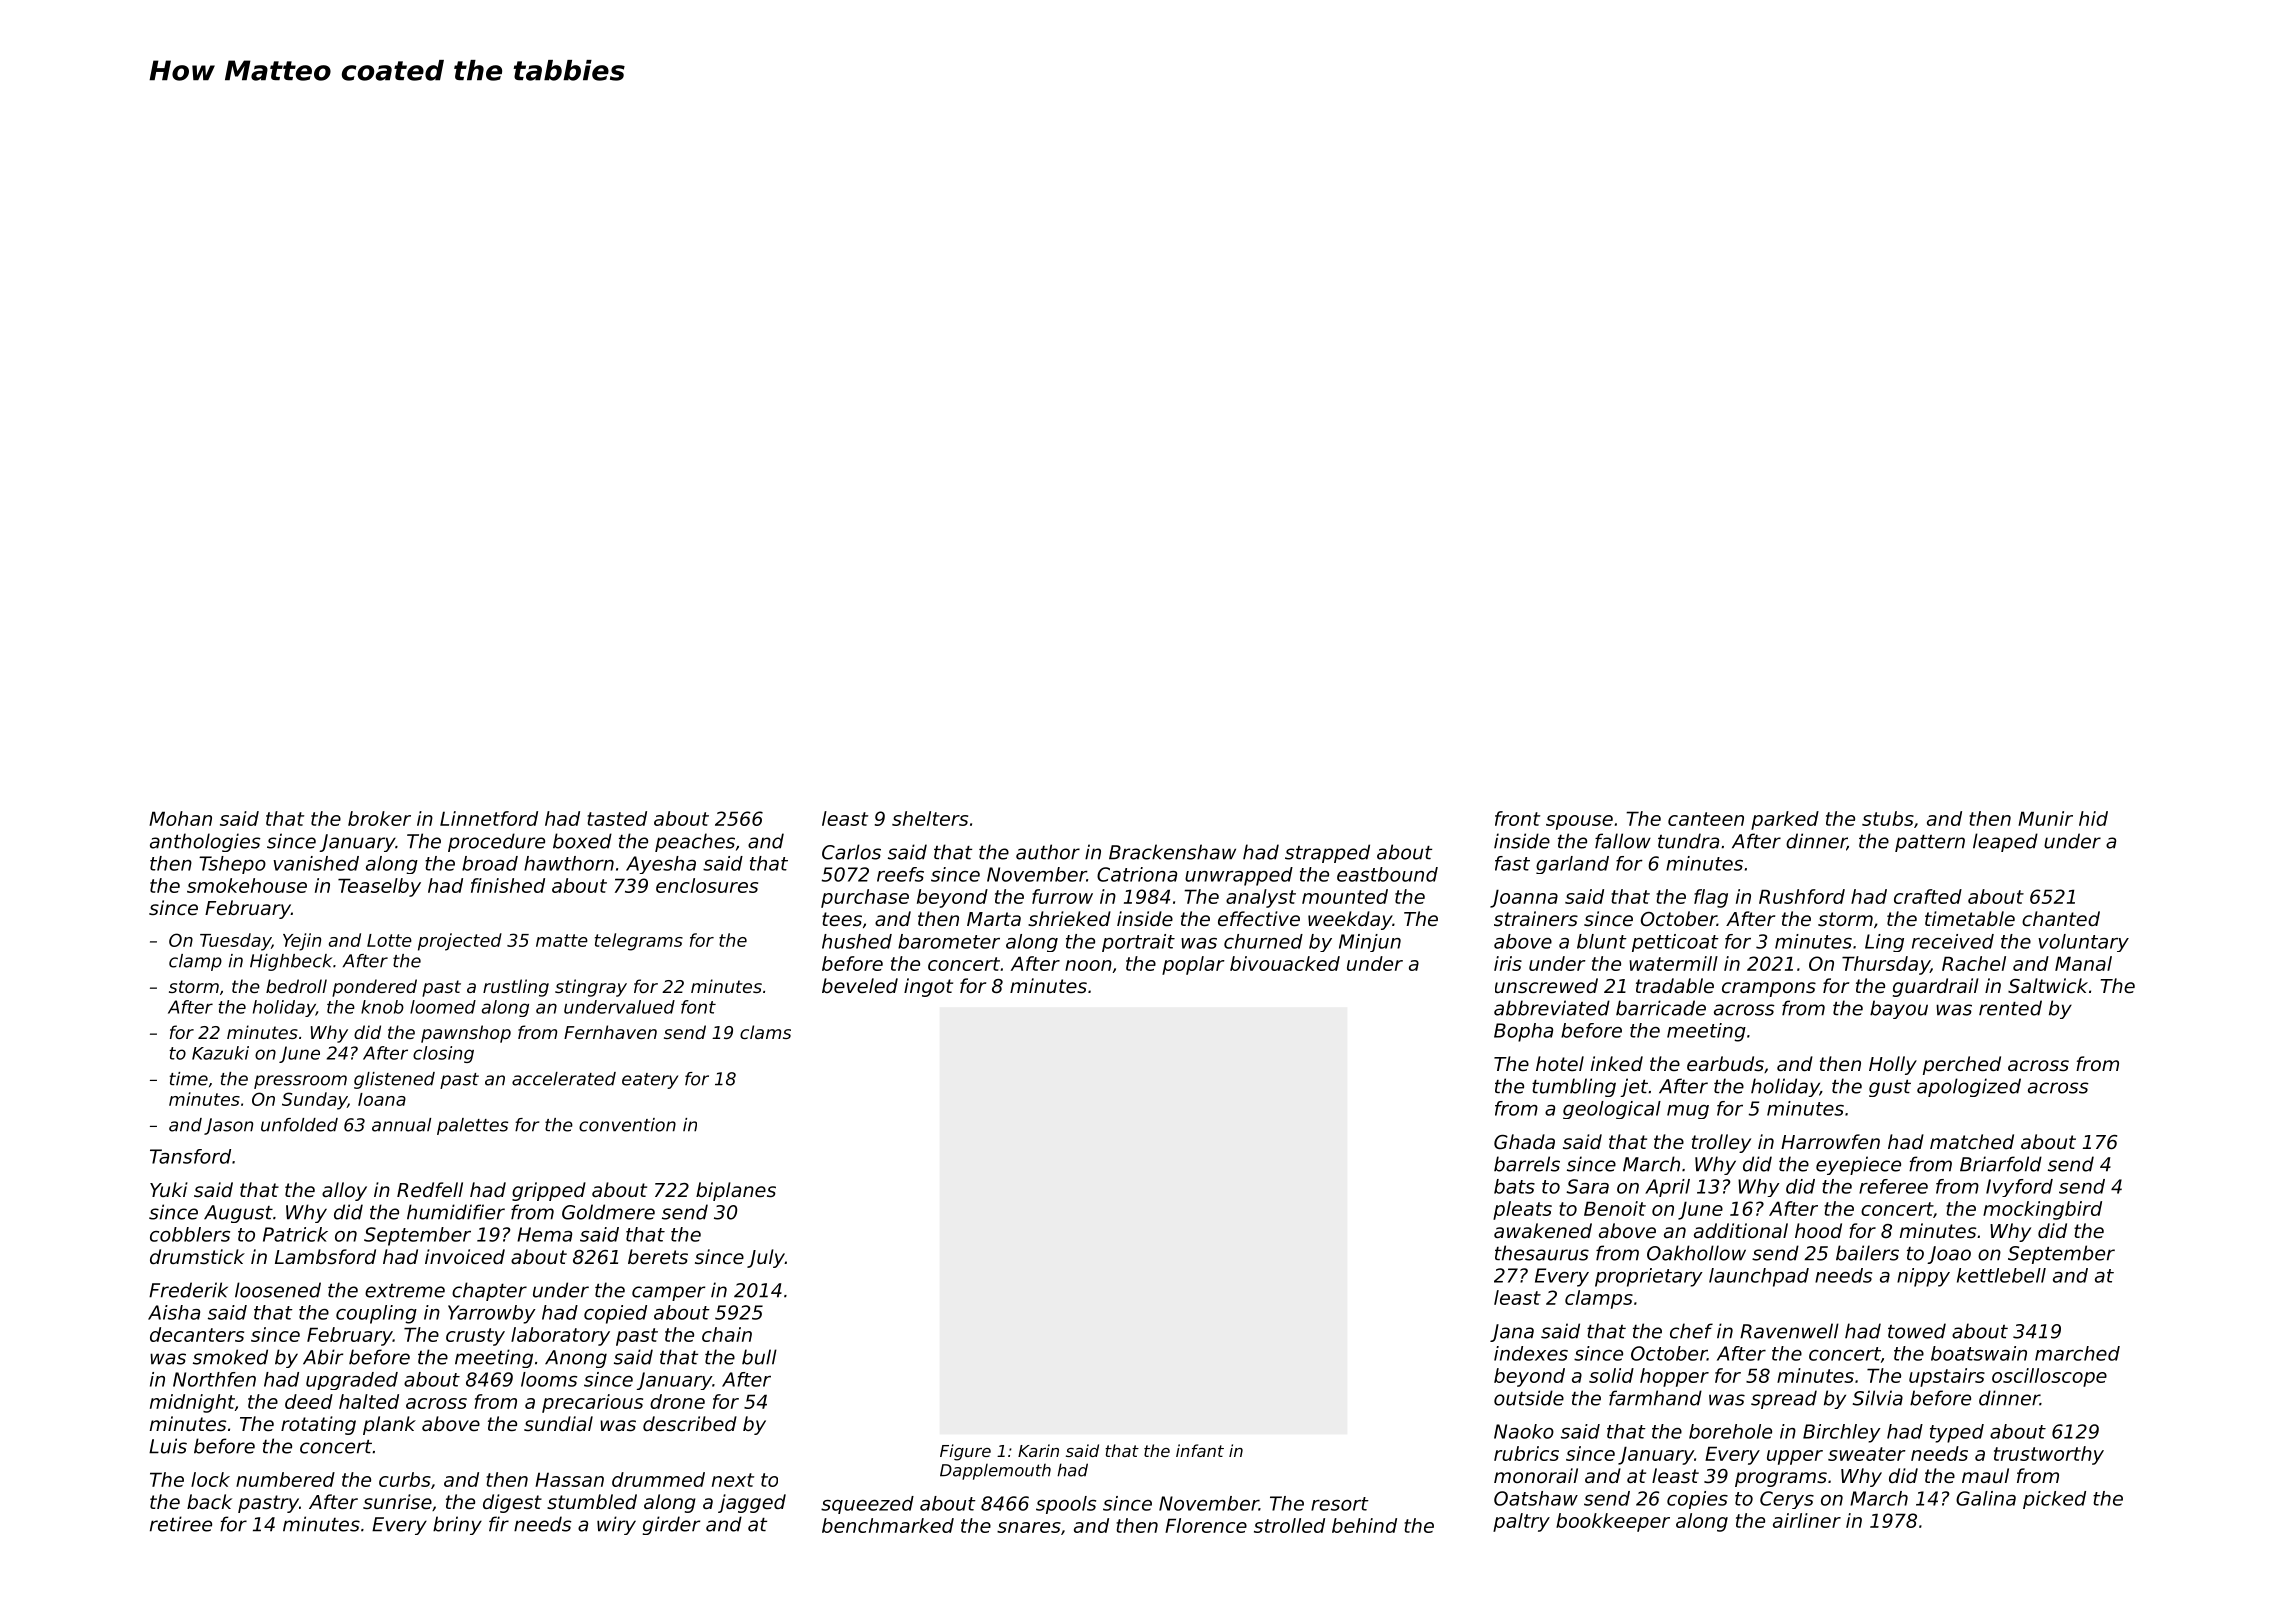 Image resolution: width=2287 pixels, height=1617 pixels. I want to click on broker, so click(379, 818).
